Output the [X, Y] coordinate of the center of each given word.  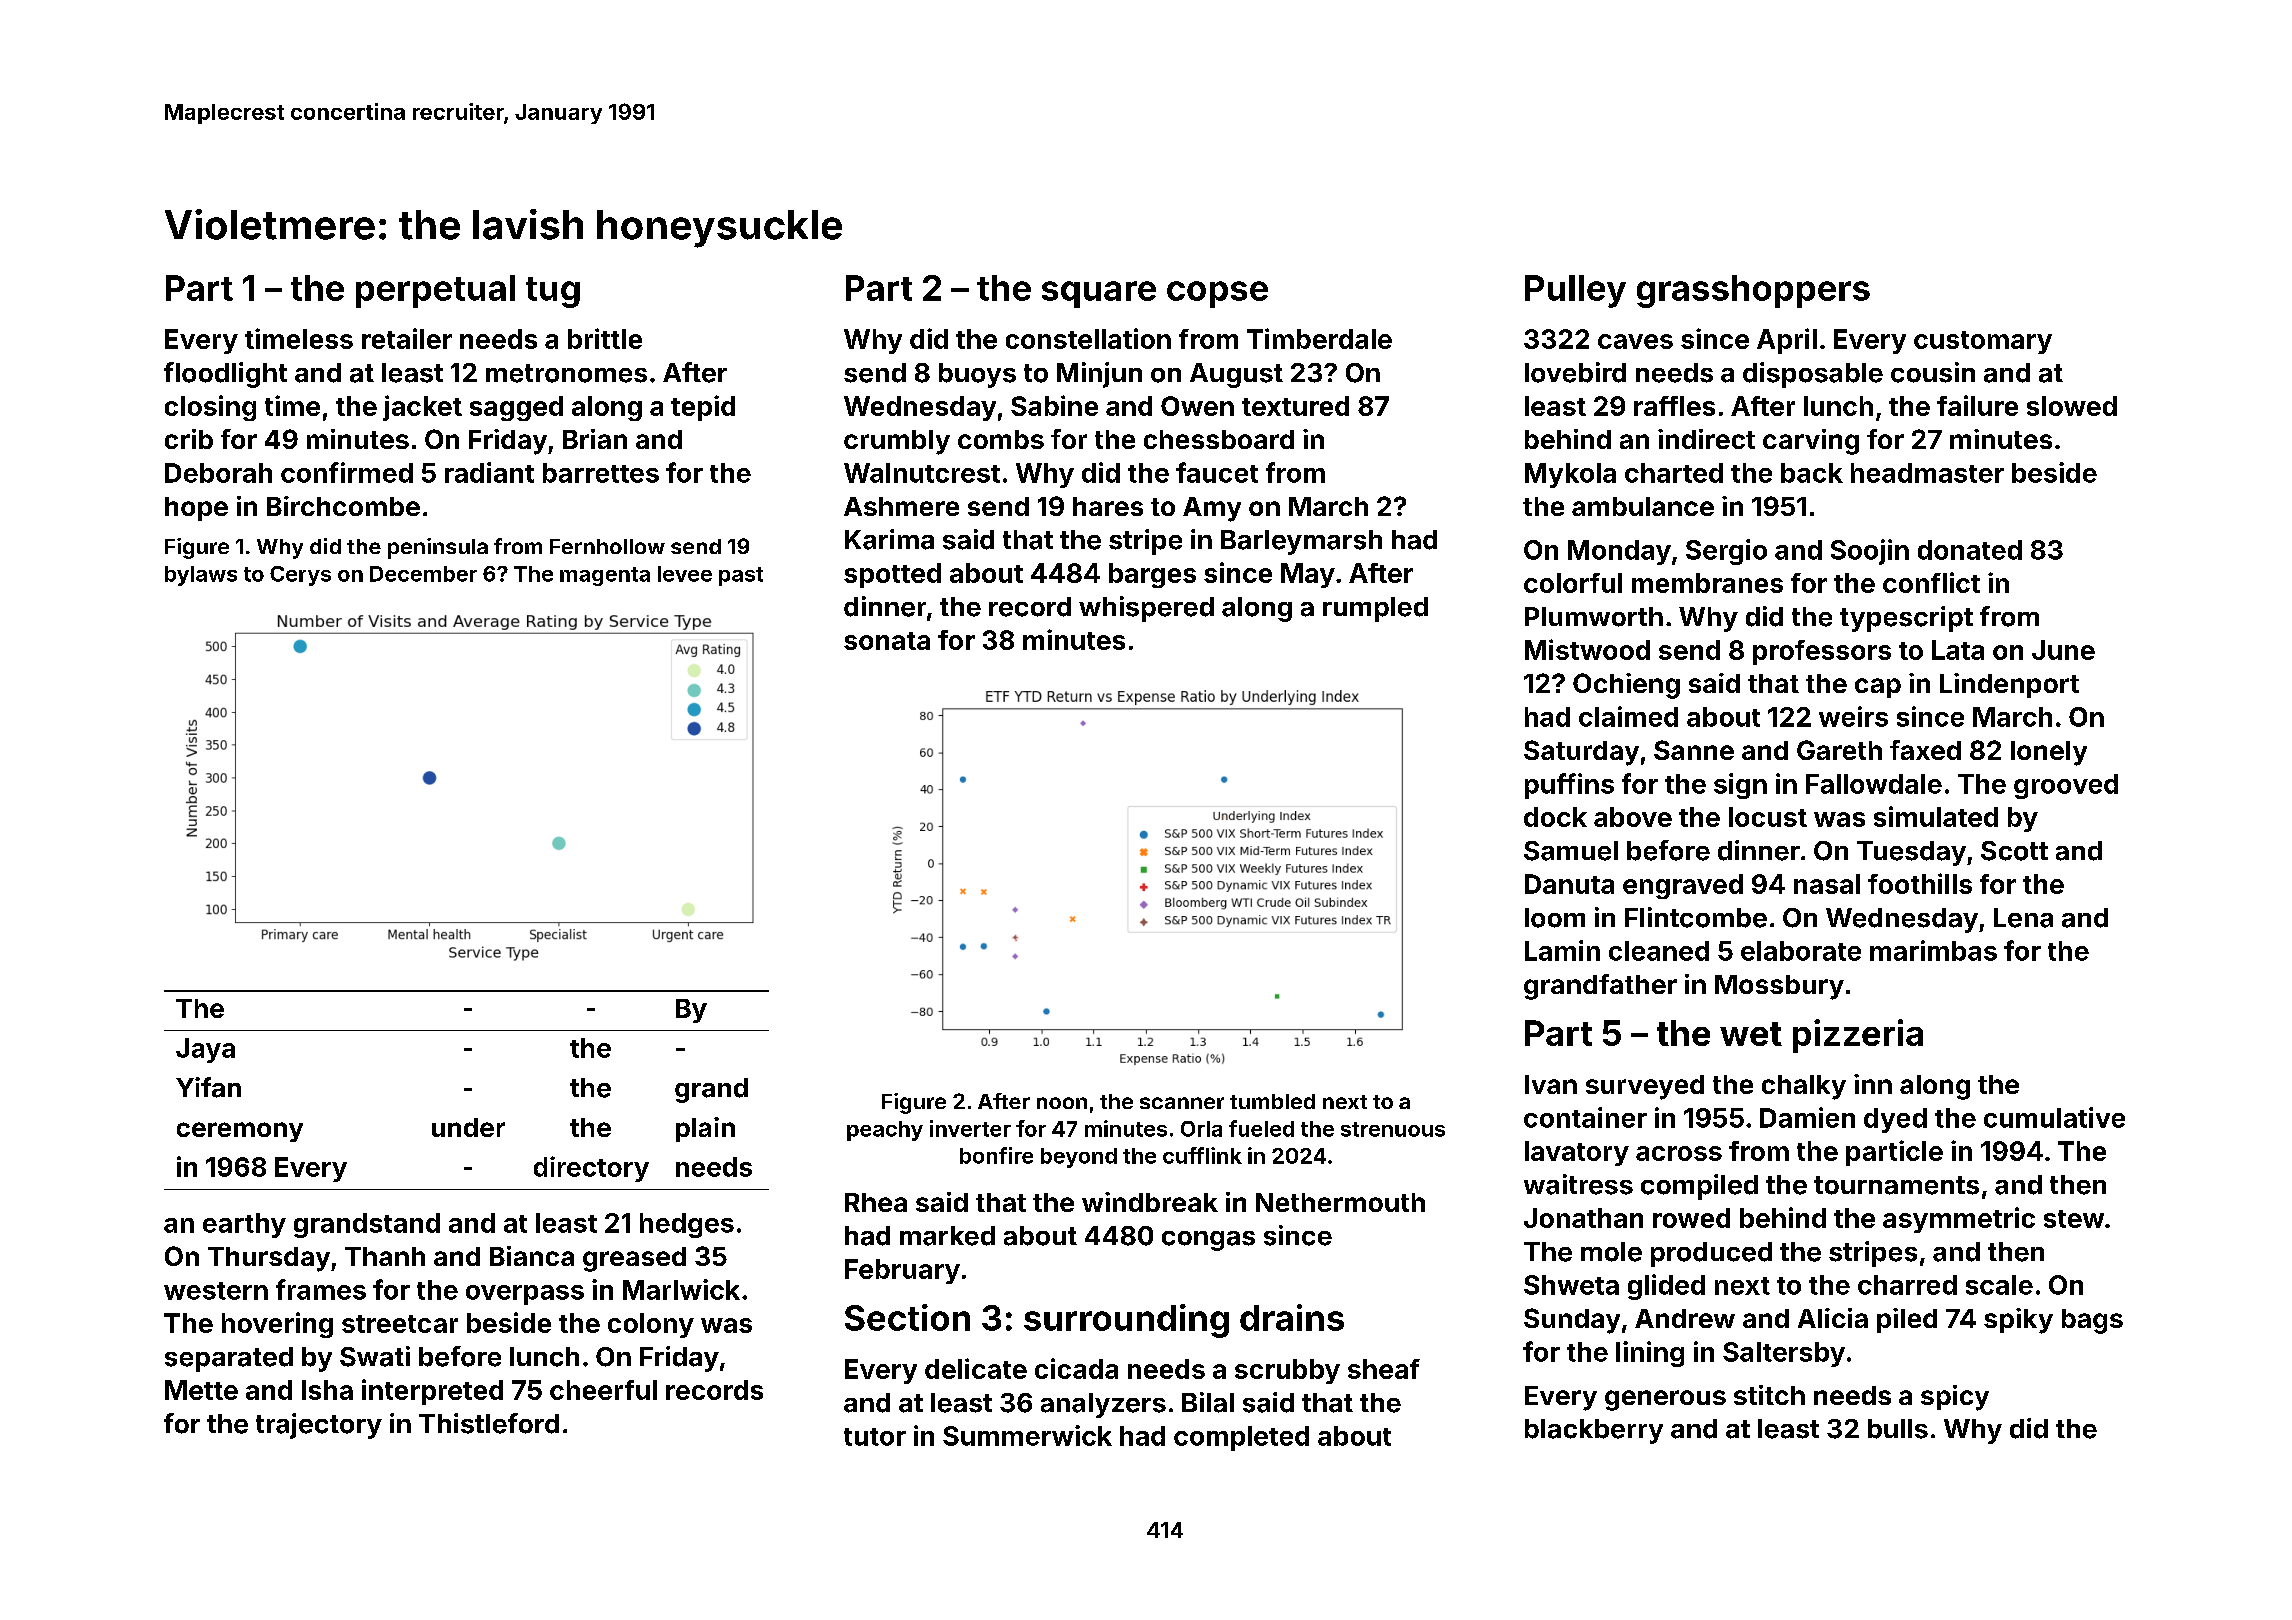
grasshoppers [1753, 291]
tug [553, 292]
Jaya [205, 1050]
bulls [1898, 1429]
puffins [1569, 786]
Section [907, 1317]
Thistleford [489, 1423]
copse [1217, 294]
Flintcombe [1696, 917]
